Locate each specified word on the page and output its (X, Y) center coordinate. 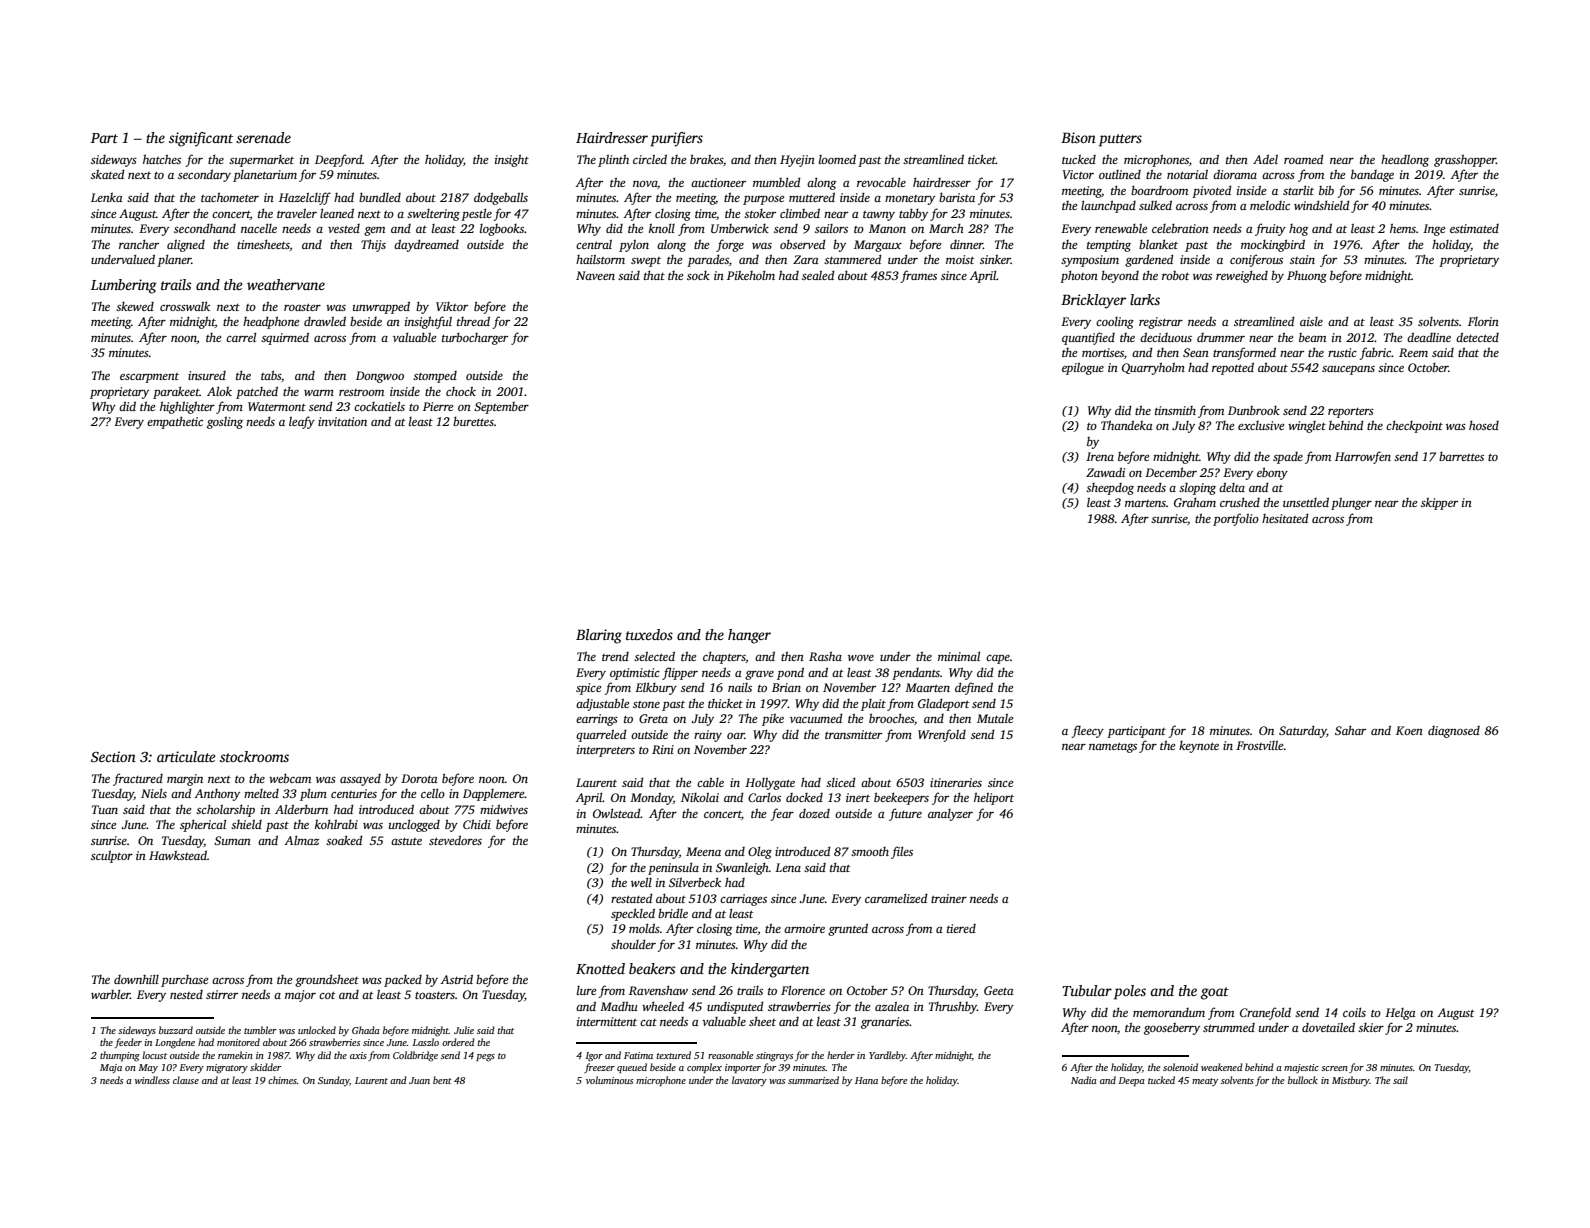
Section (113, 756)
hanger (749, 636)
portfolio (1236, 519)
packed (403, 981)
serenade (263, 137)
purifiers (676, 139)
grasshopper (1465, 160)
